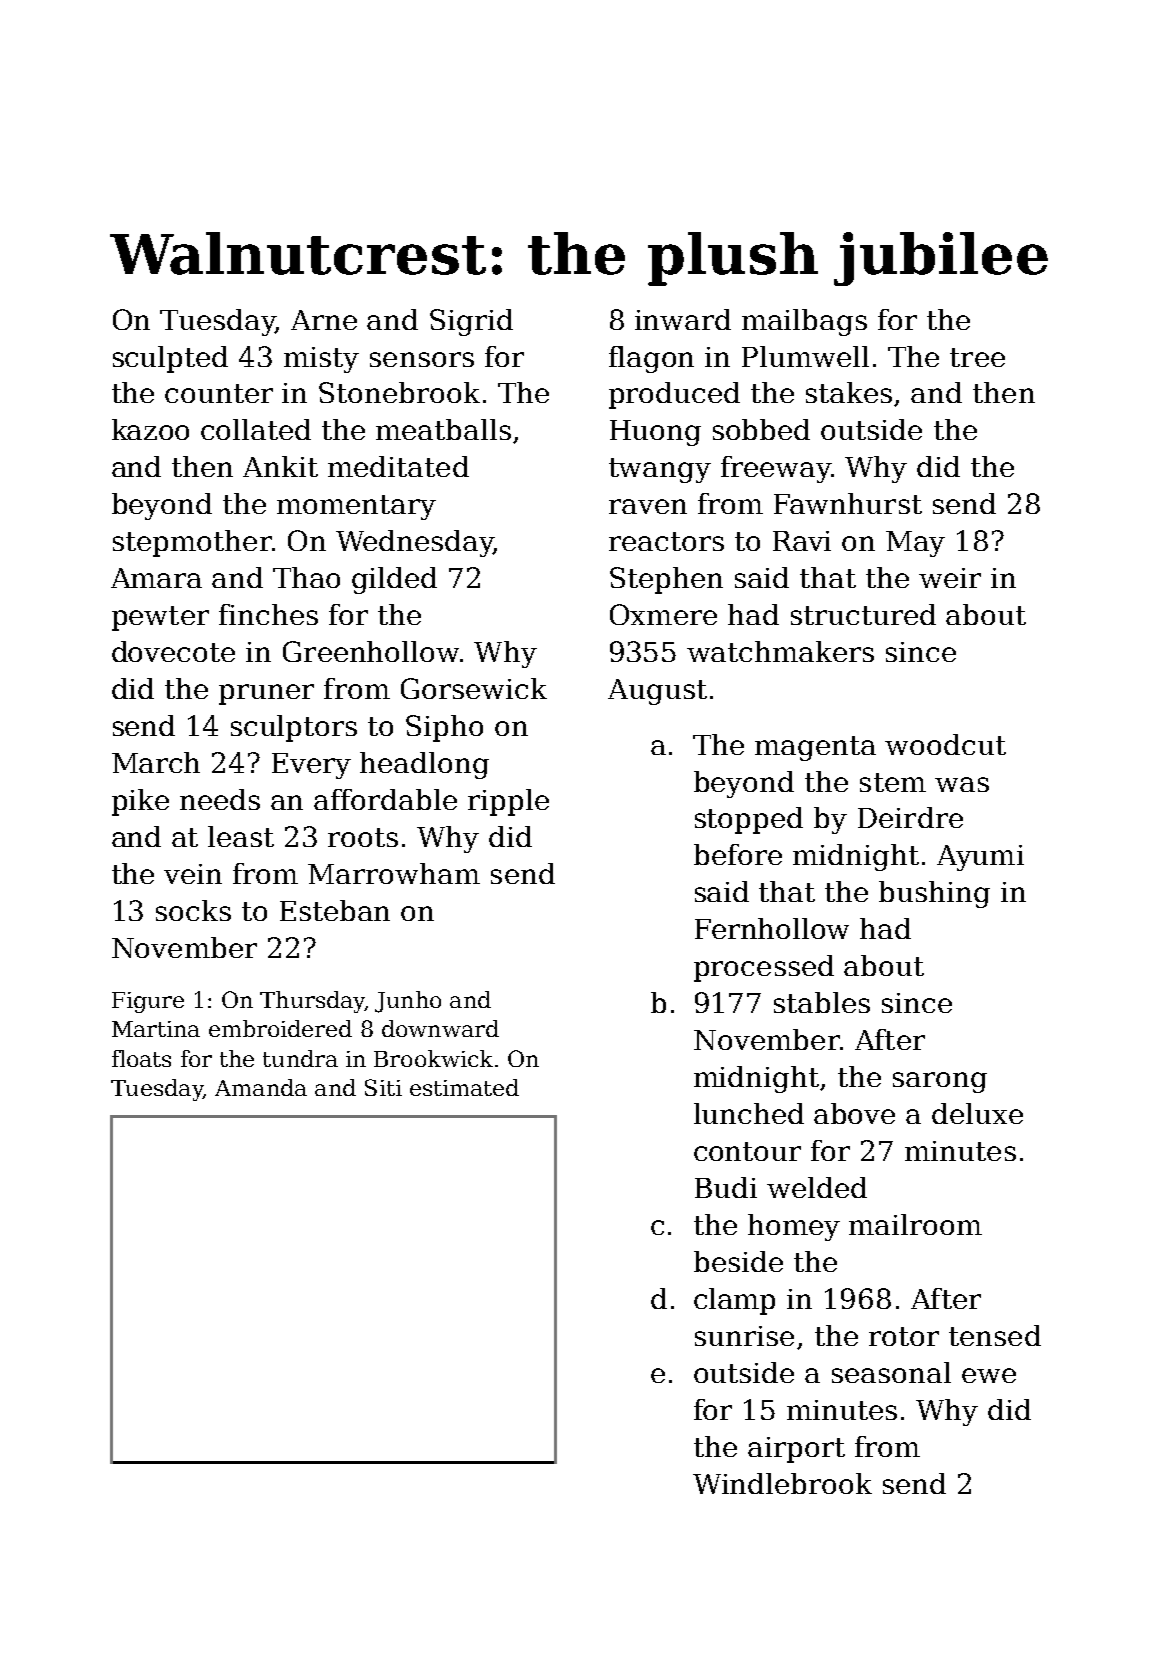 This image has height=1654, width=1165. I want to click on Amanda, so click(261, 1087).
